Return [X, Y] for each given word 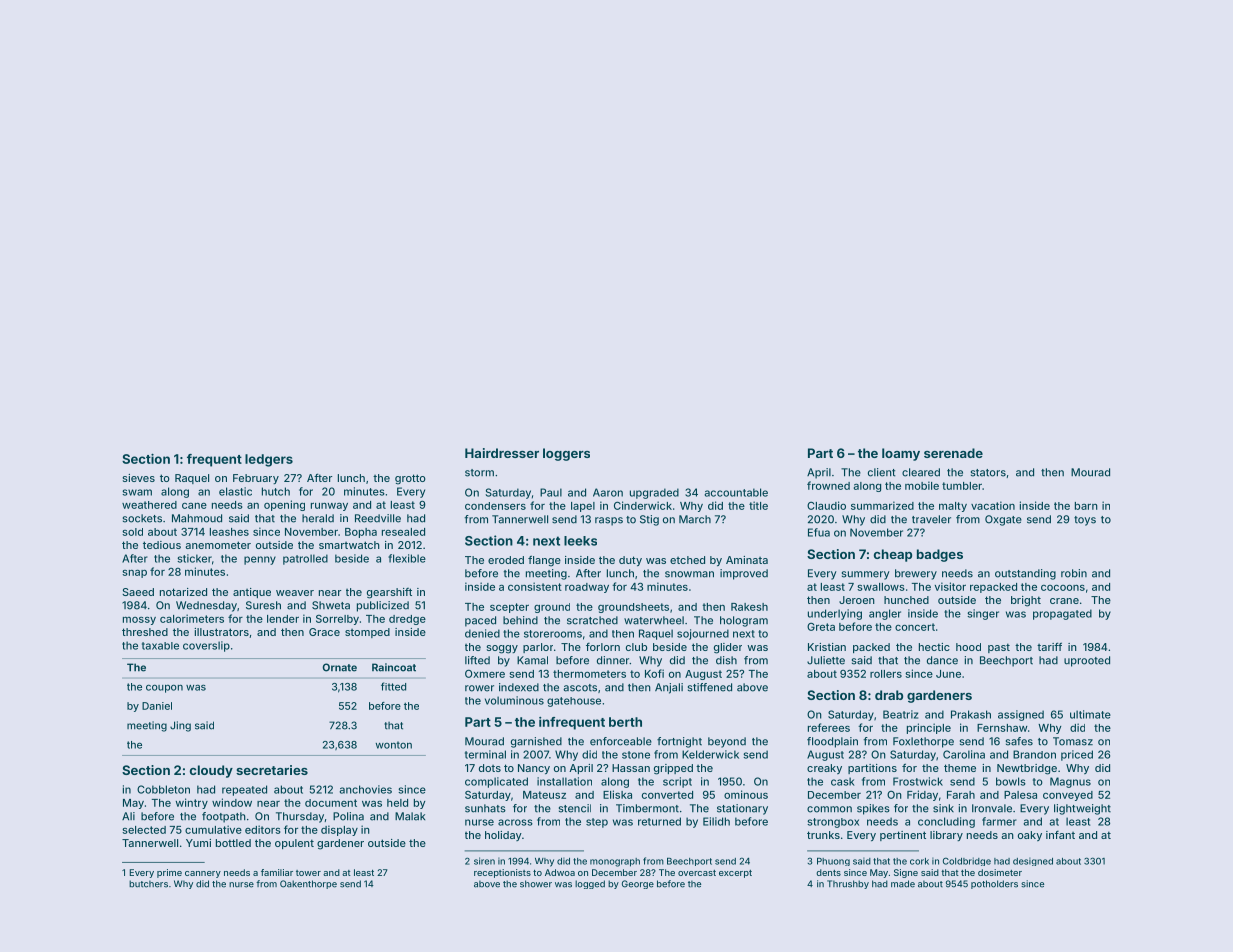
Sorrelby [337, 619]
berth [625, 722]
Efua [819, 532]
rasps [609, 521]
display [339, 830]
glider [728, 648]
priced [1077, 755]
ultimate [1090, 714]
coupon [164, 688]
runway [329, 506]
